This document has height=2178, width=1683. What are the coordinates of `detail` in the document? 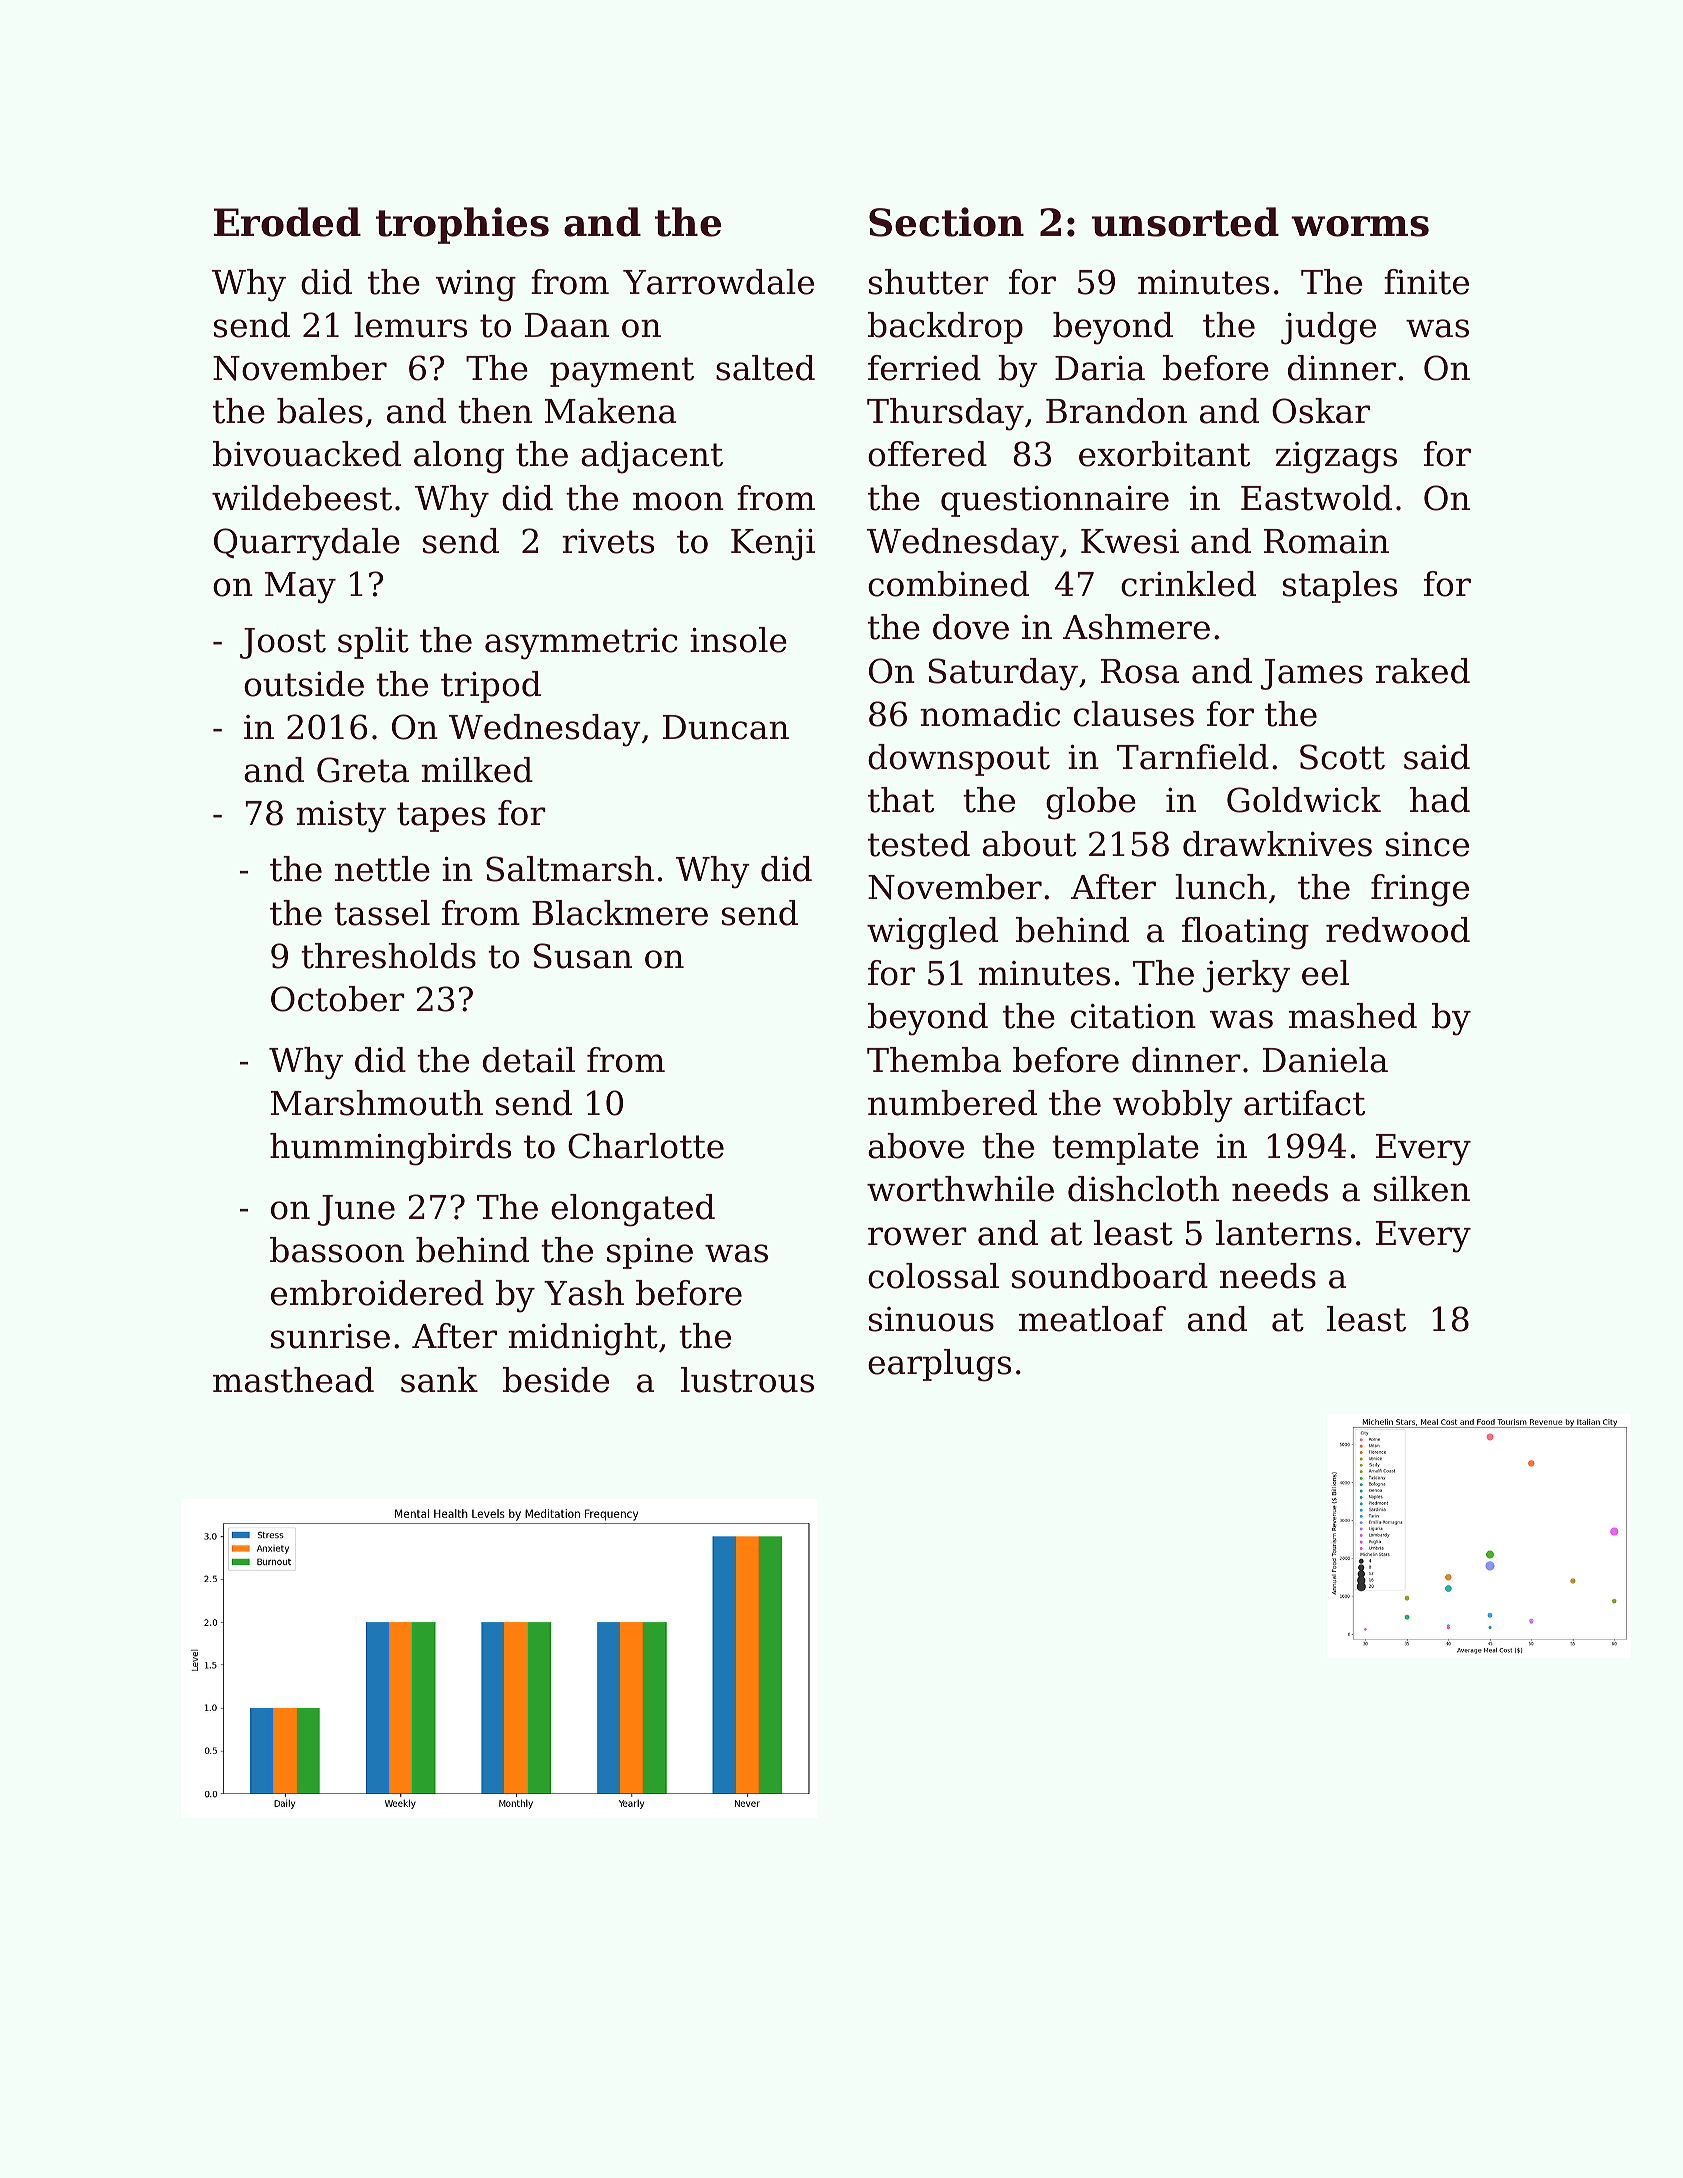 It's located at (529, 1060).
